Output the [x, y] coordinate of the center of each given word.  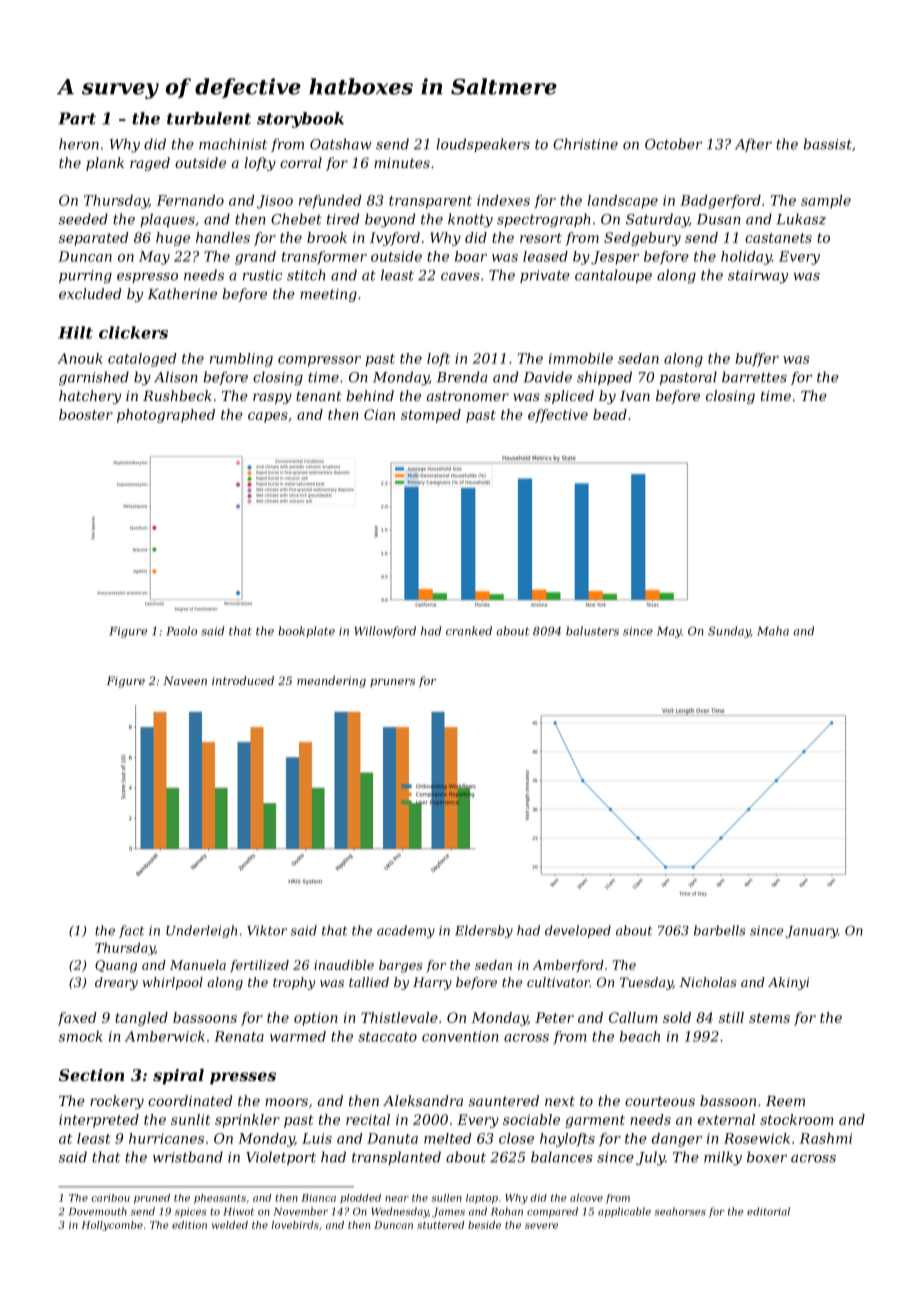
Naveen [185, 680]
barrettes [754, 377]
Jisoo [275, 202]
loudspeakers [483, 145]
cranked [469, 631]
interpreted [99, 1121]
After [753, 145]
